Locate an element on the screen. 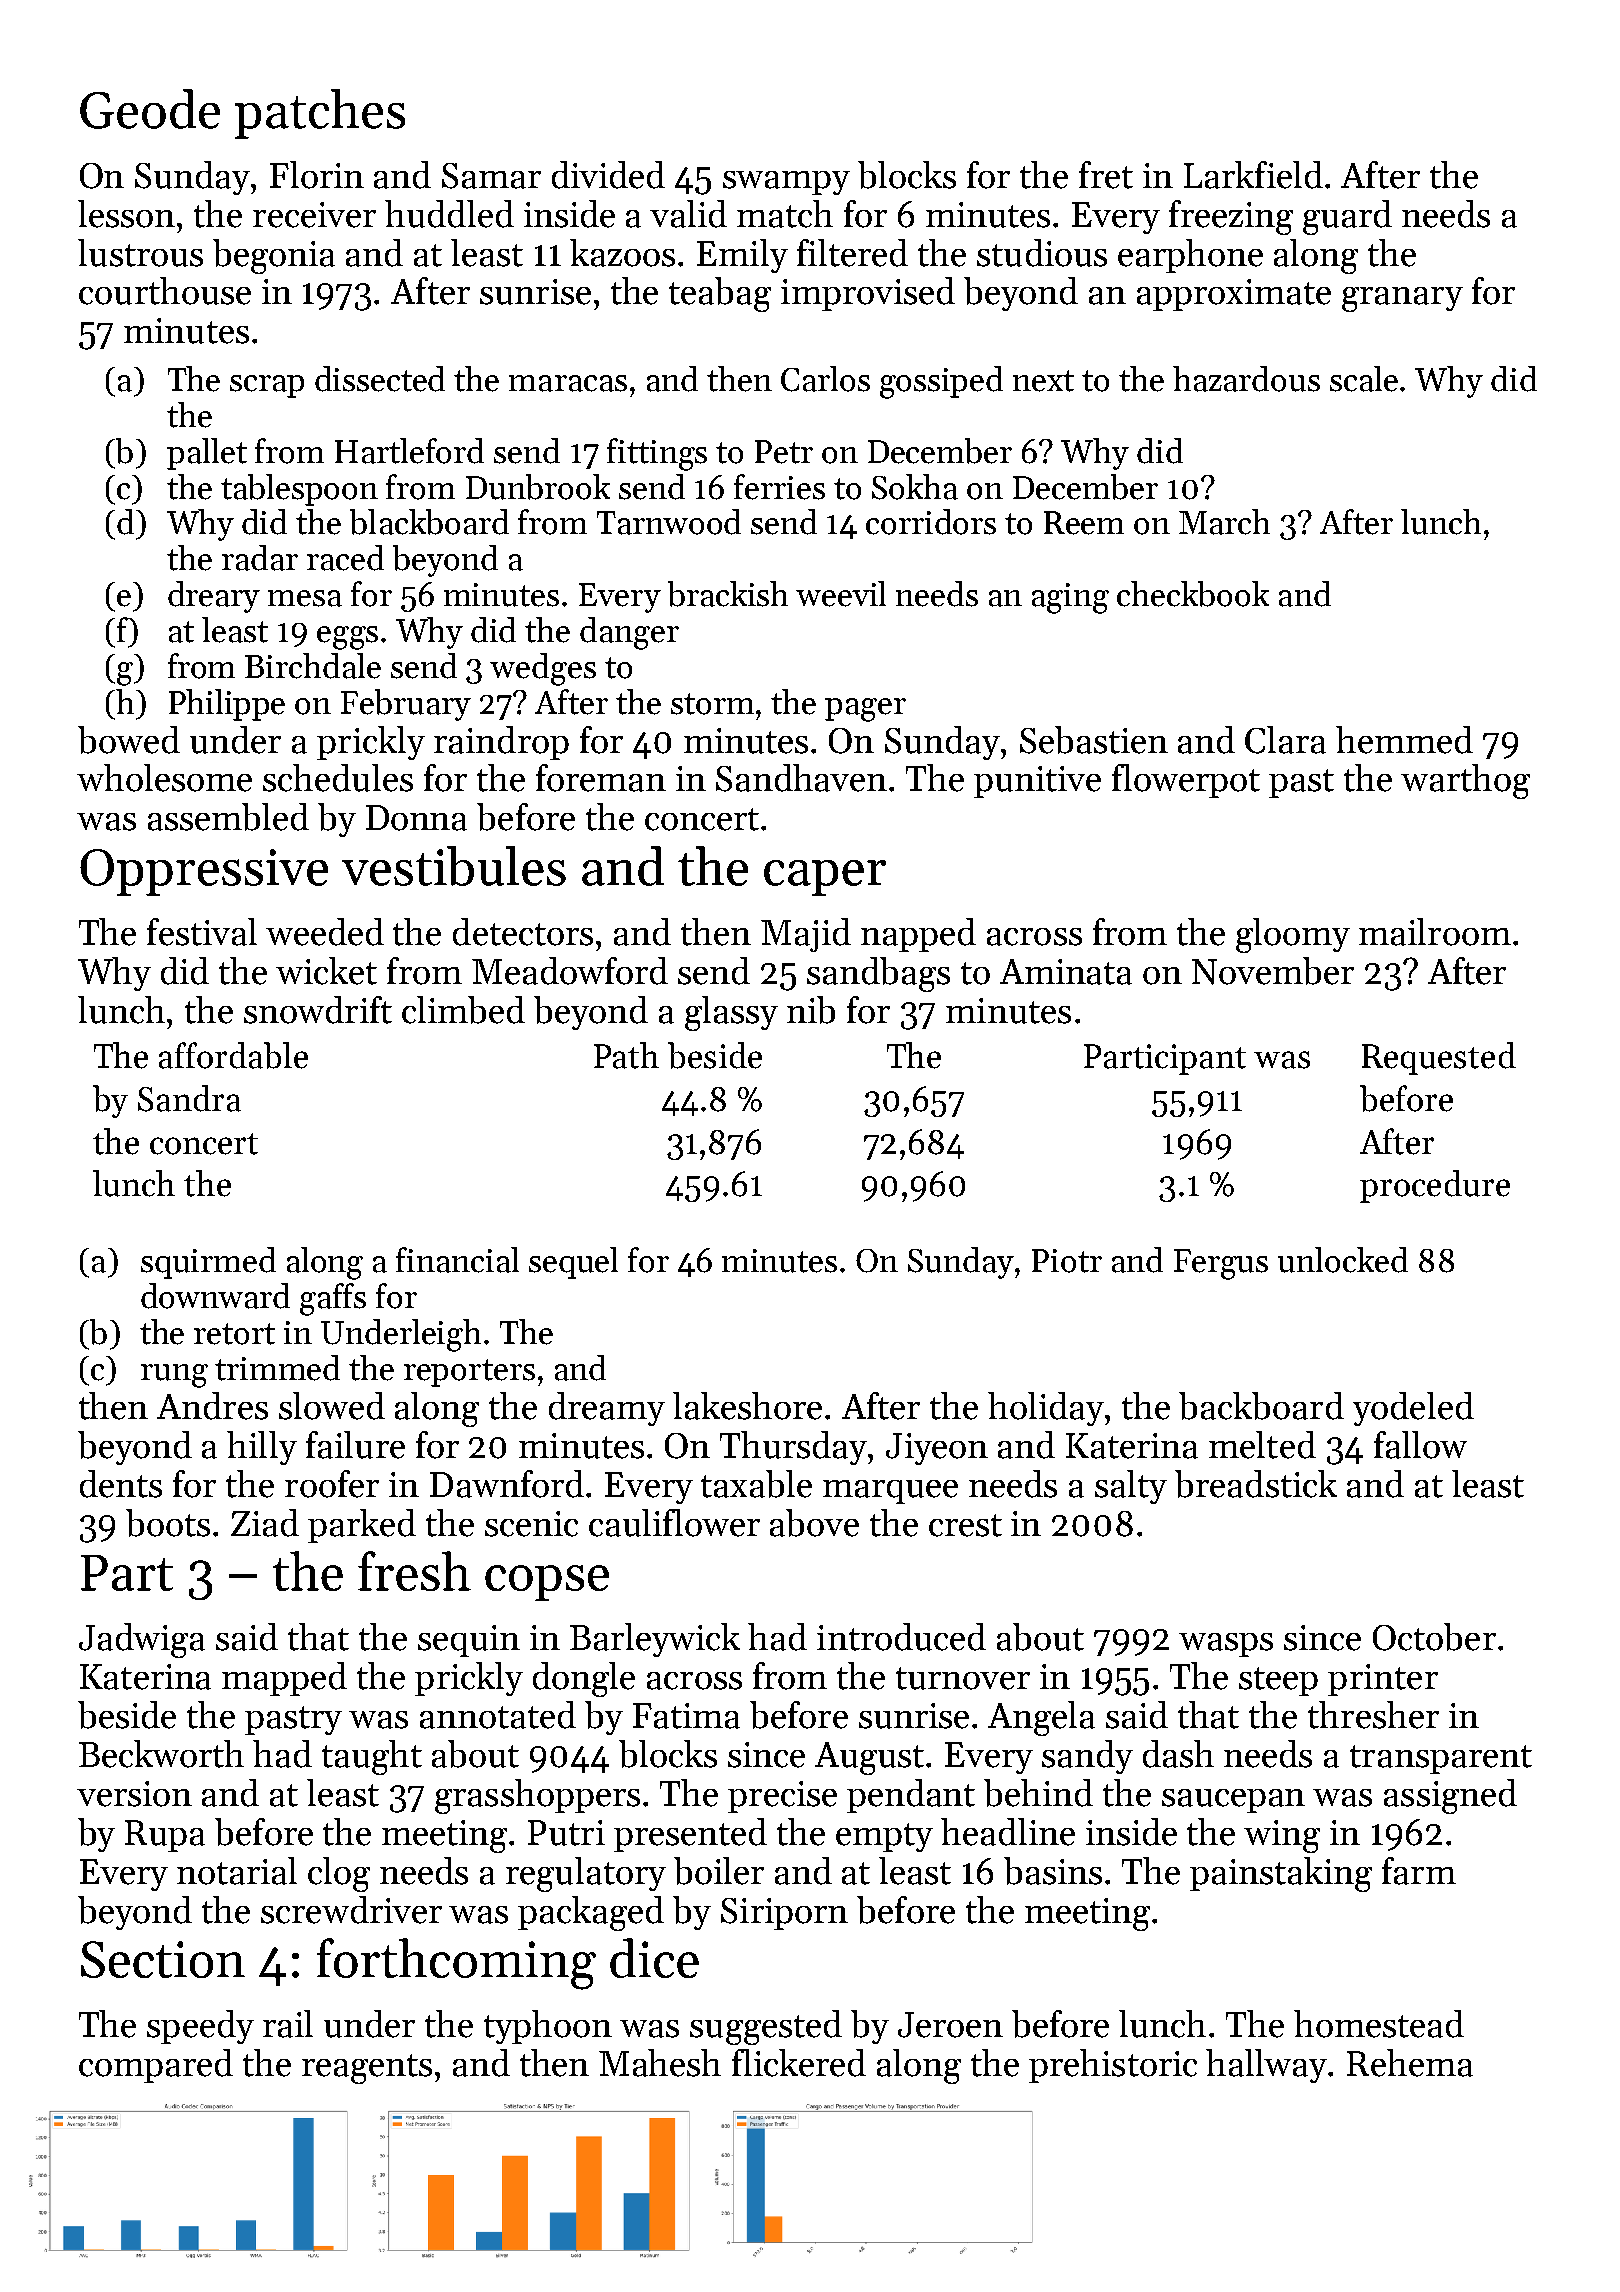 This screenshot has height=2292, width=1620. Fatima is located at coordinates (686, 1716).
